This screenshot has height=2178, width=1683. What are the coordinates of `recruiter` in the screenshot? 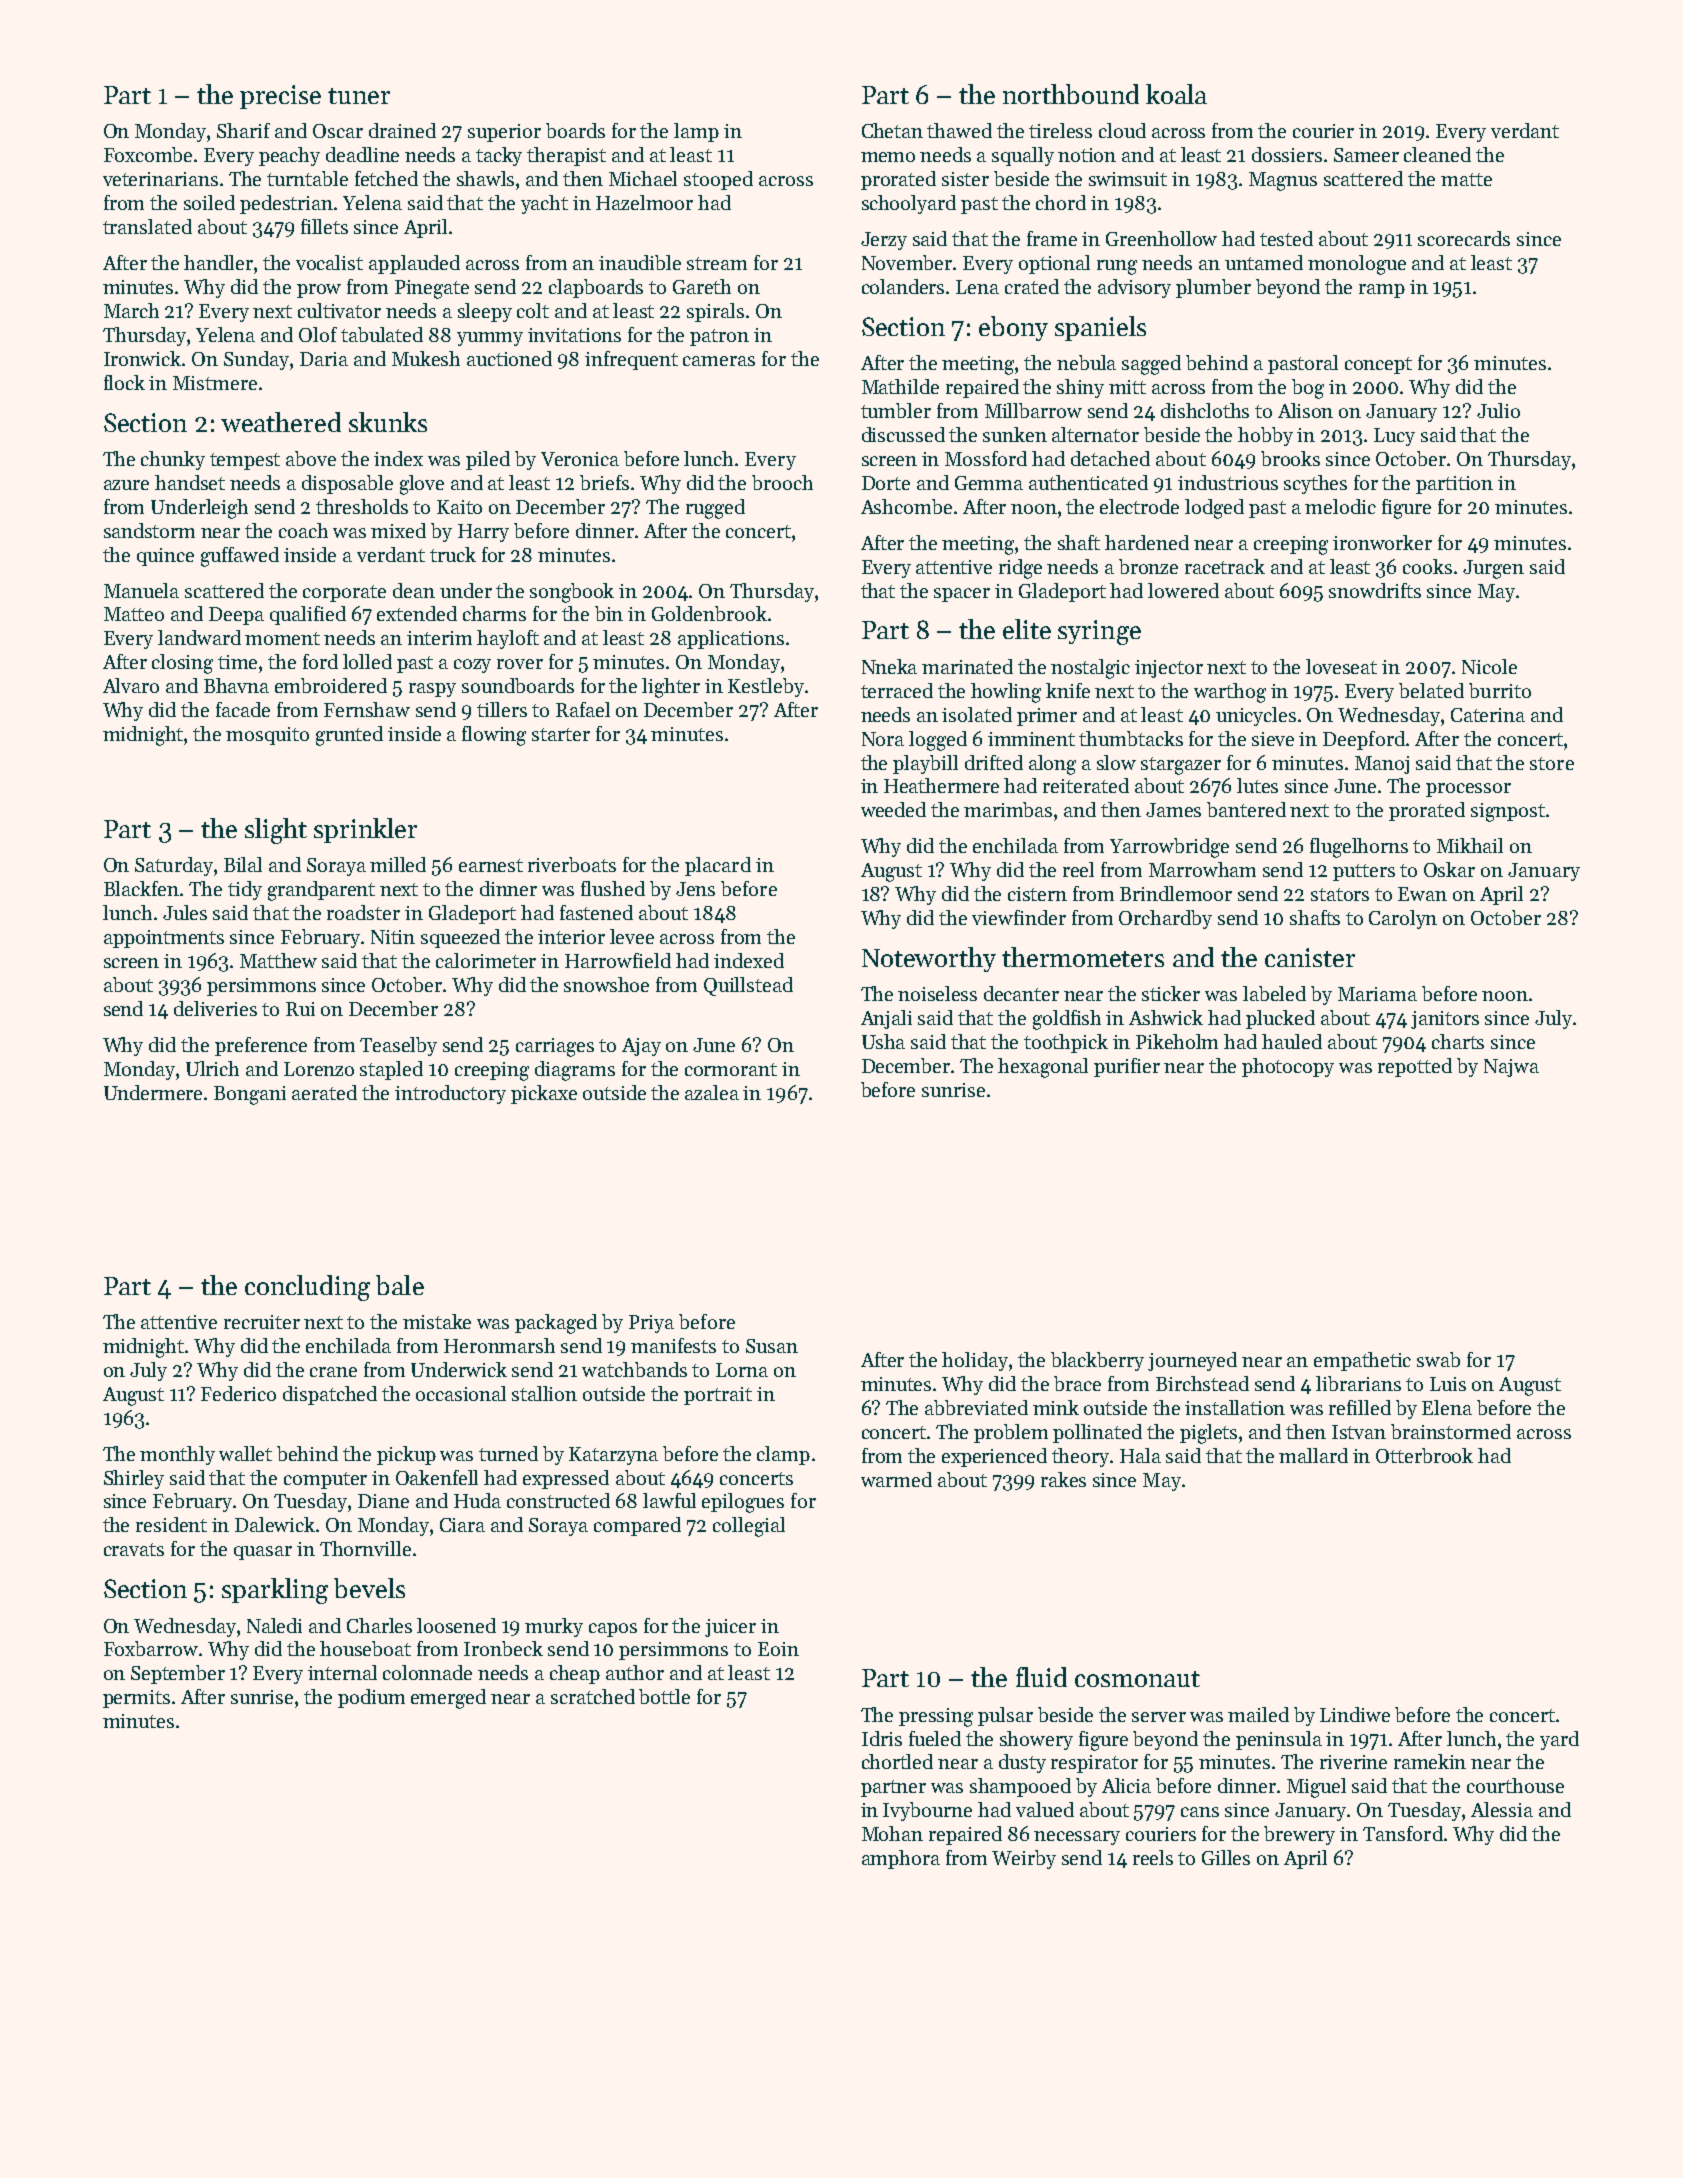 It's located at (262, 1322).
